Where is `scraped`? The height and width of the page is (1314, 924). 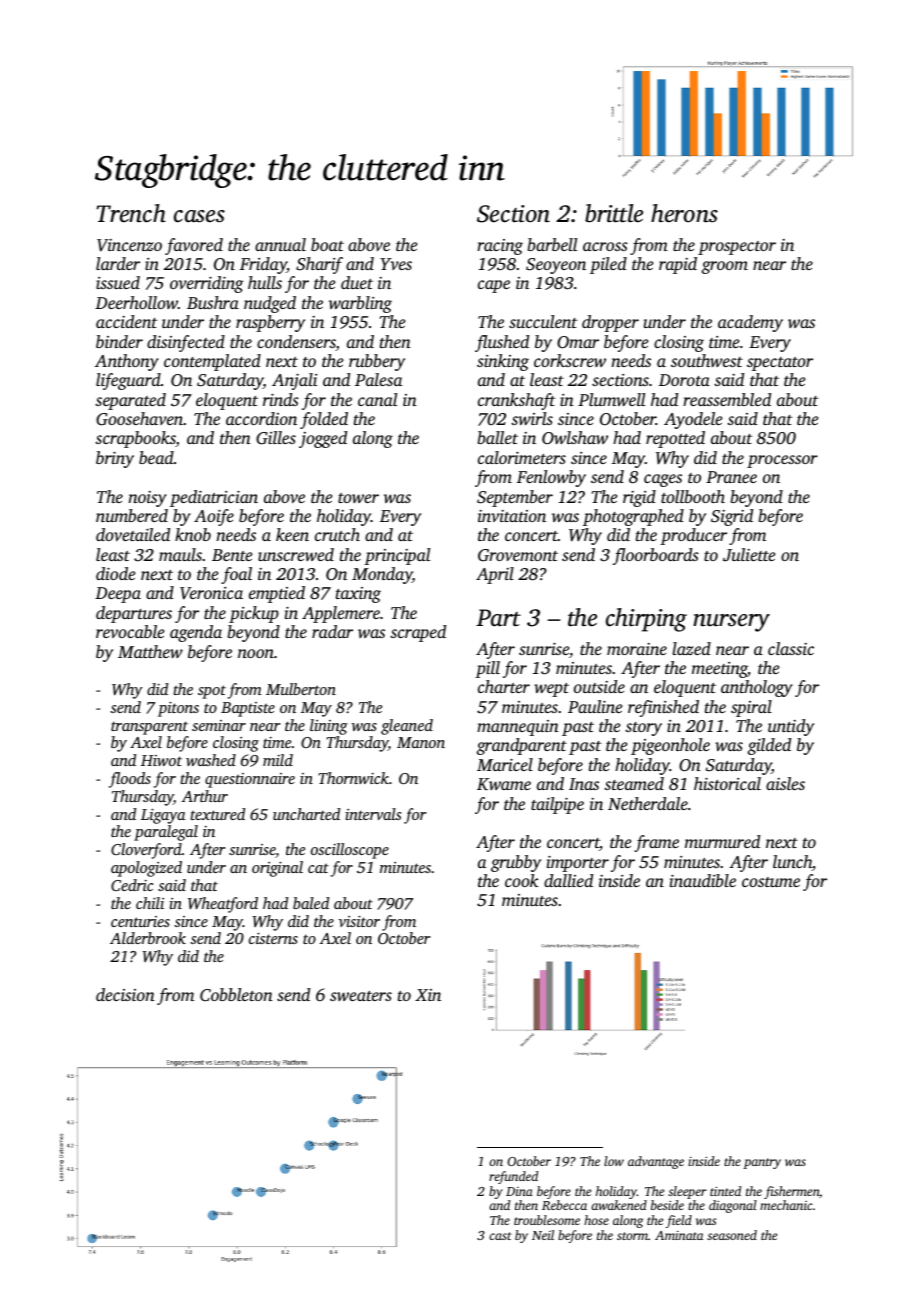 scraped is located at coordinates (418, 633).
